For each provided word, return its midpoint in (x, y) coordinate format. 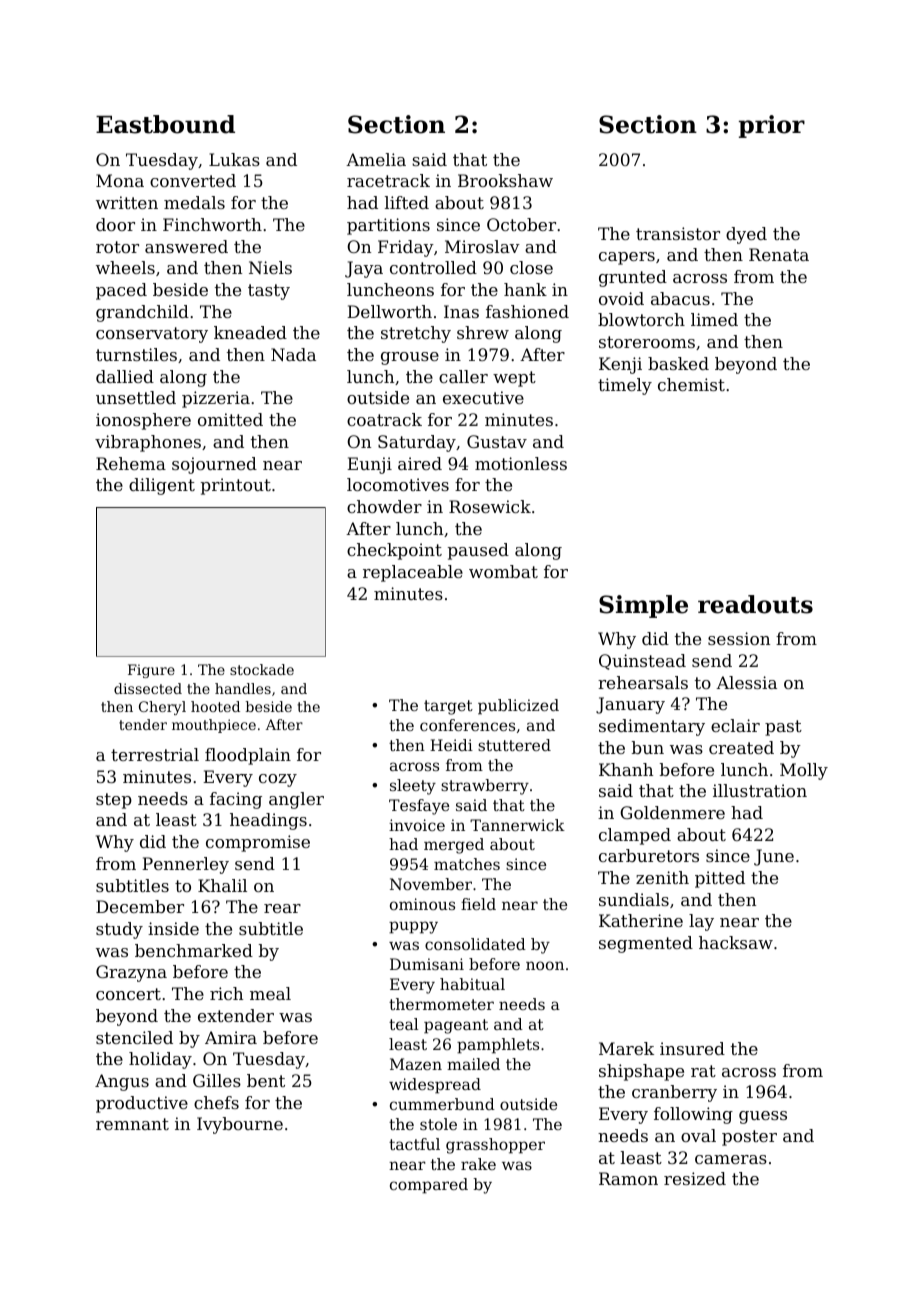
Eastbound (165, 124)
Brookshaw (505, 180)
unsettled (136, 397)
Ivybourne (240, 1125)
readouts (755, 604)
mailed (473, 1064)
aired (420, 463)
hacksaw (736, 942)
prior (772, 126)
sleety (413, 787)
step (114, 801)
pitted (720, 879)
